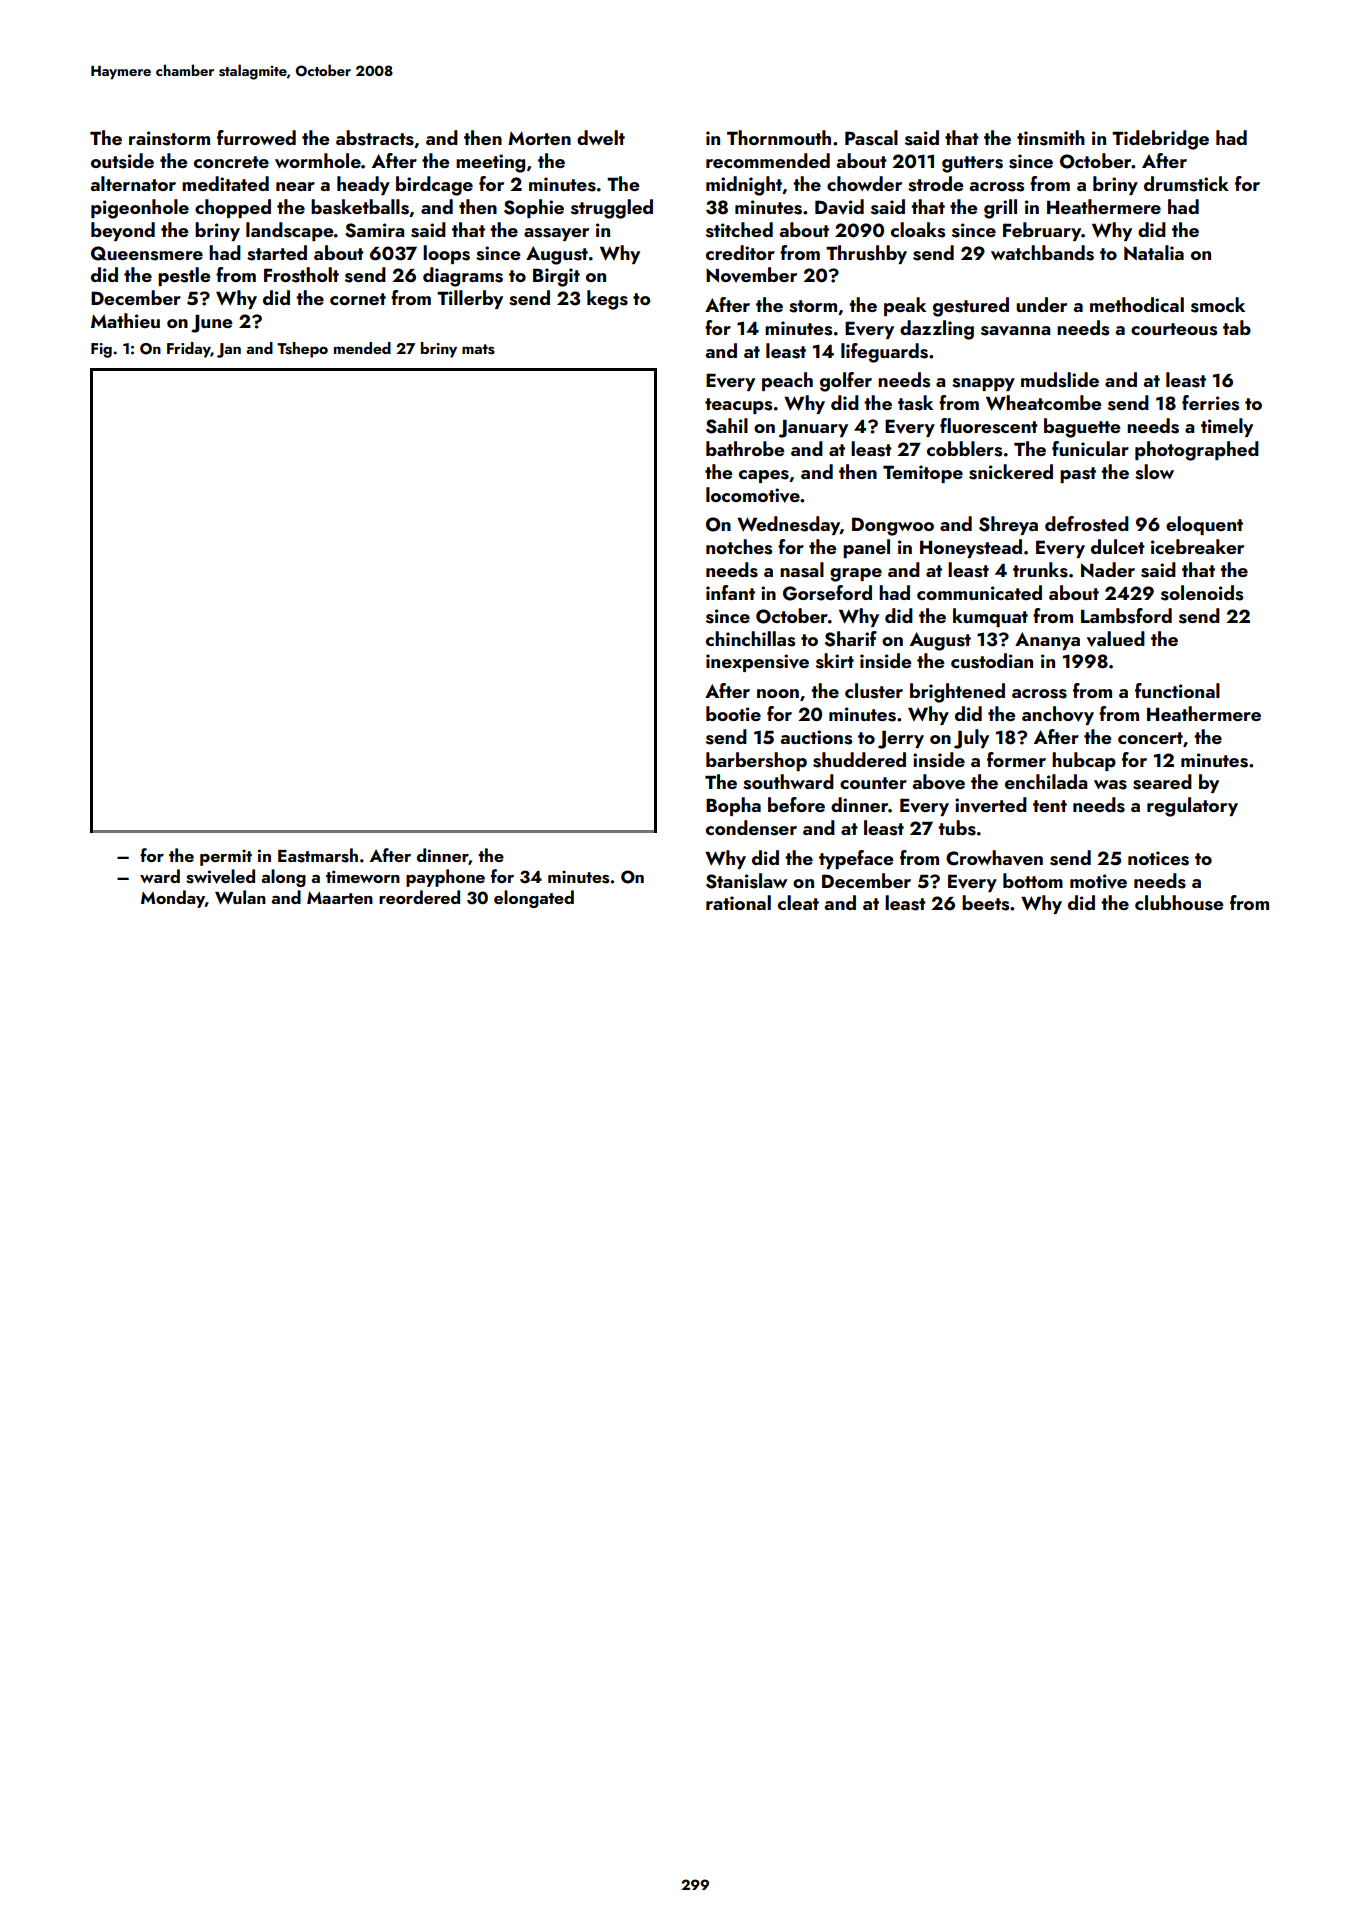 This page has height=1926, width=1362. I want to click on condenser, so click(751, 828).
